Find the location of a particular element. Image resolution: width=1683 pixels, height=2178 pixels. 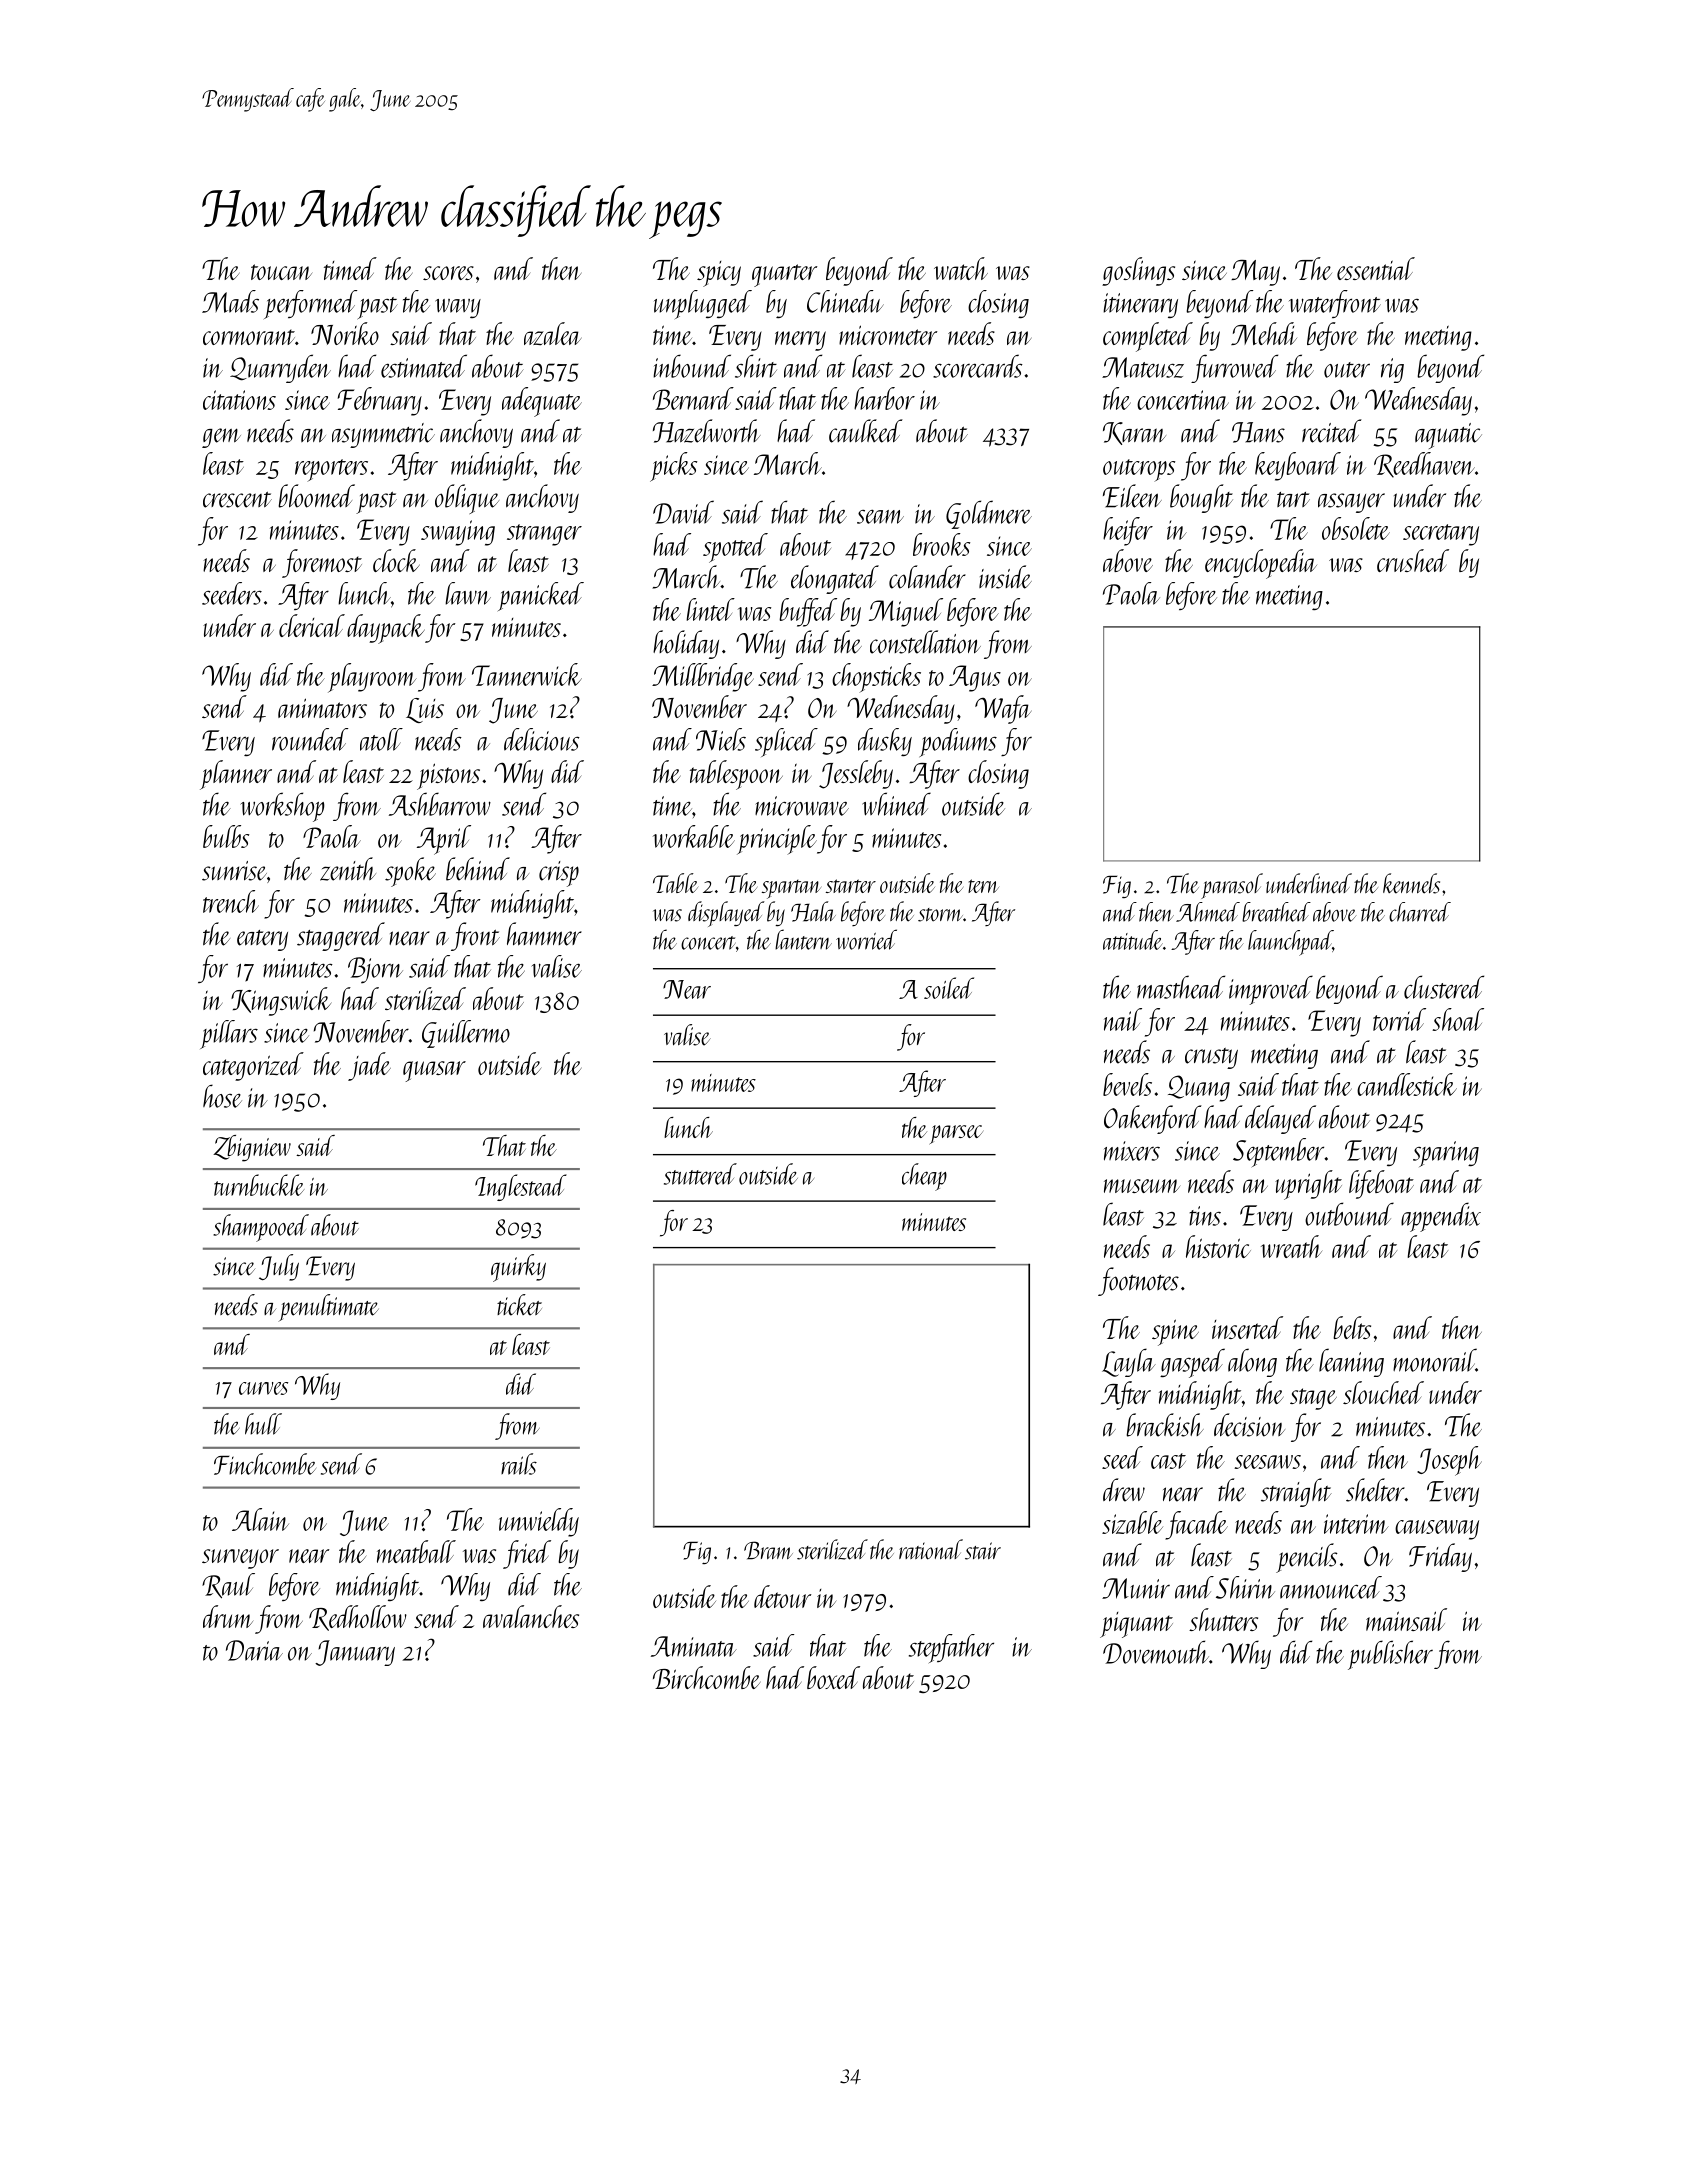

outer is located at coordinates (1347, 370).
